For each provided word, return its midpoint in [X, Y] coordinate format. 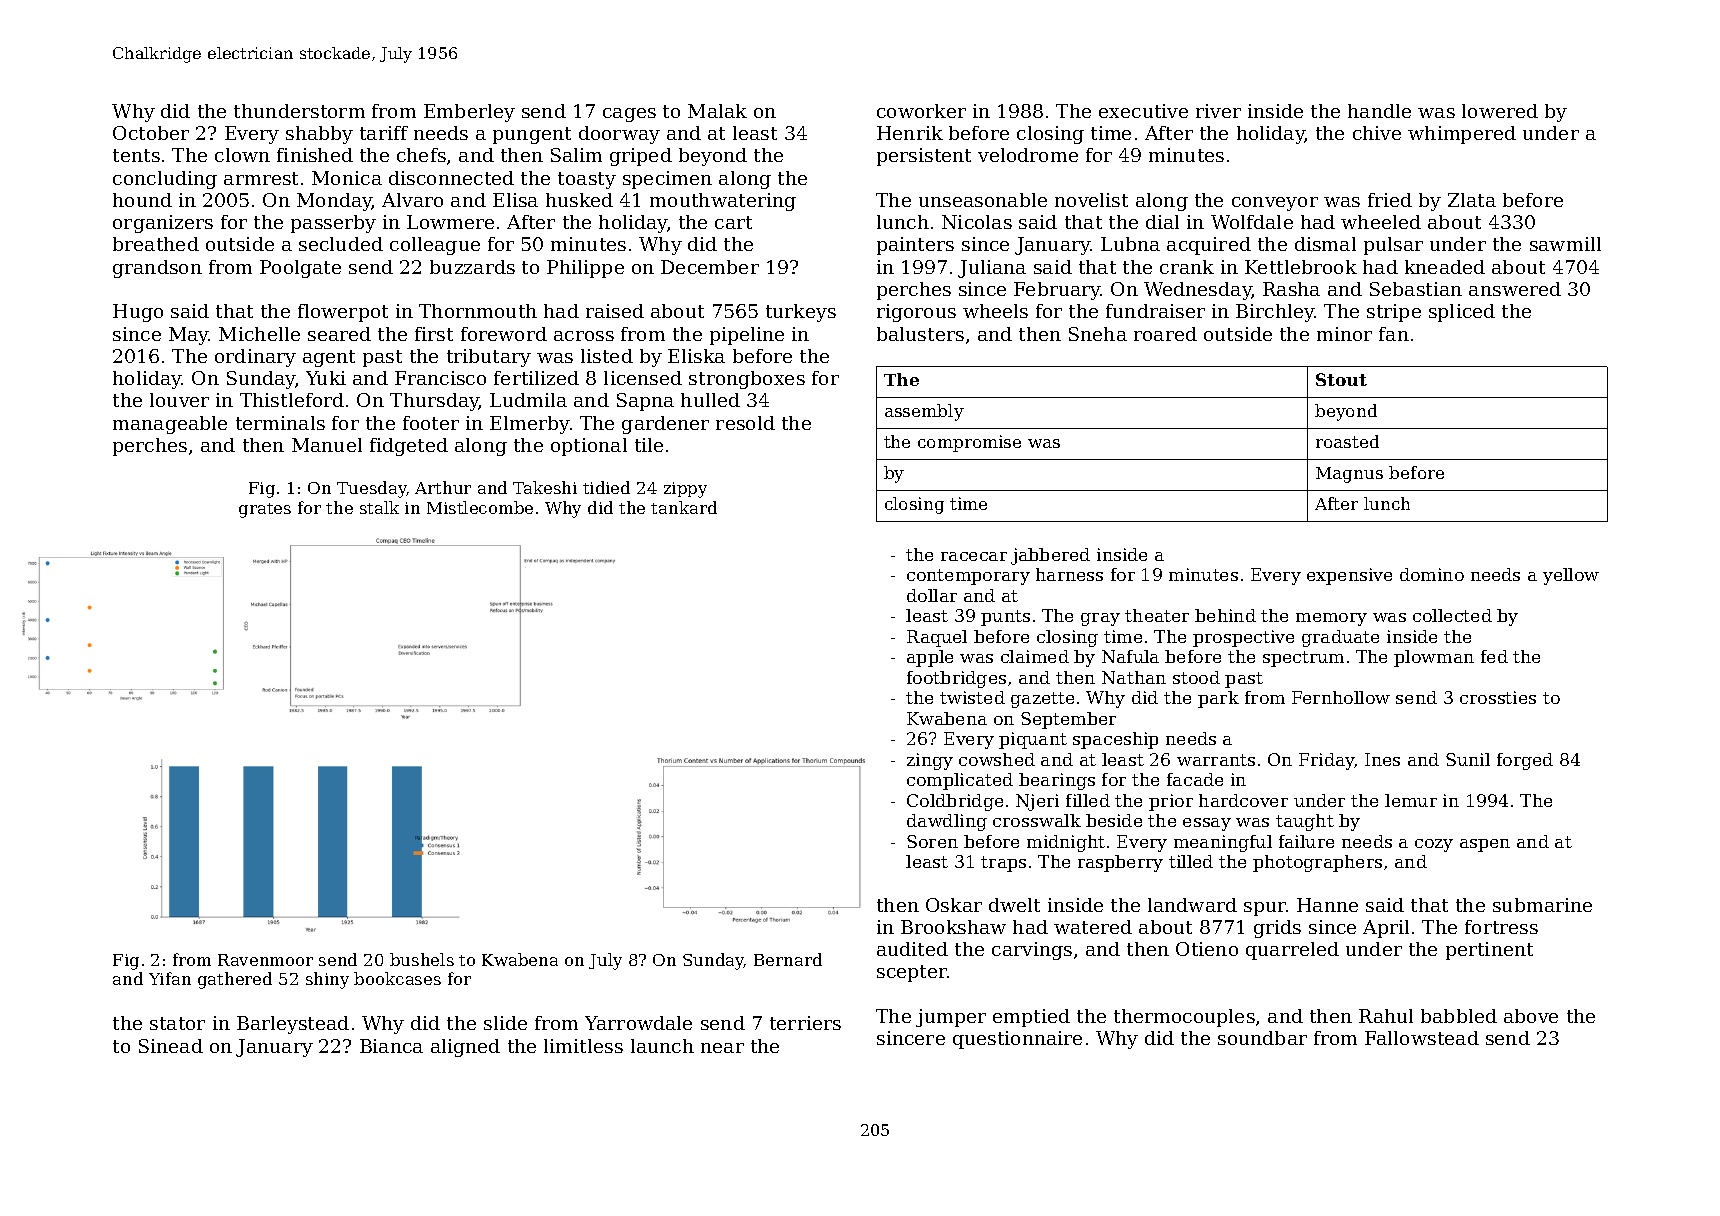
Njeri [1037, 802]
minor [1344, 334]
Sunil [1468, 759]
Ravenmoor [265, 960]
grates [265, 510]
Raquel [937, 638]
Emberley [469, 113]
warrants [1216, 760]
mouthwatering [723, 202]
